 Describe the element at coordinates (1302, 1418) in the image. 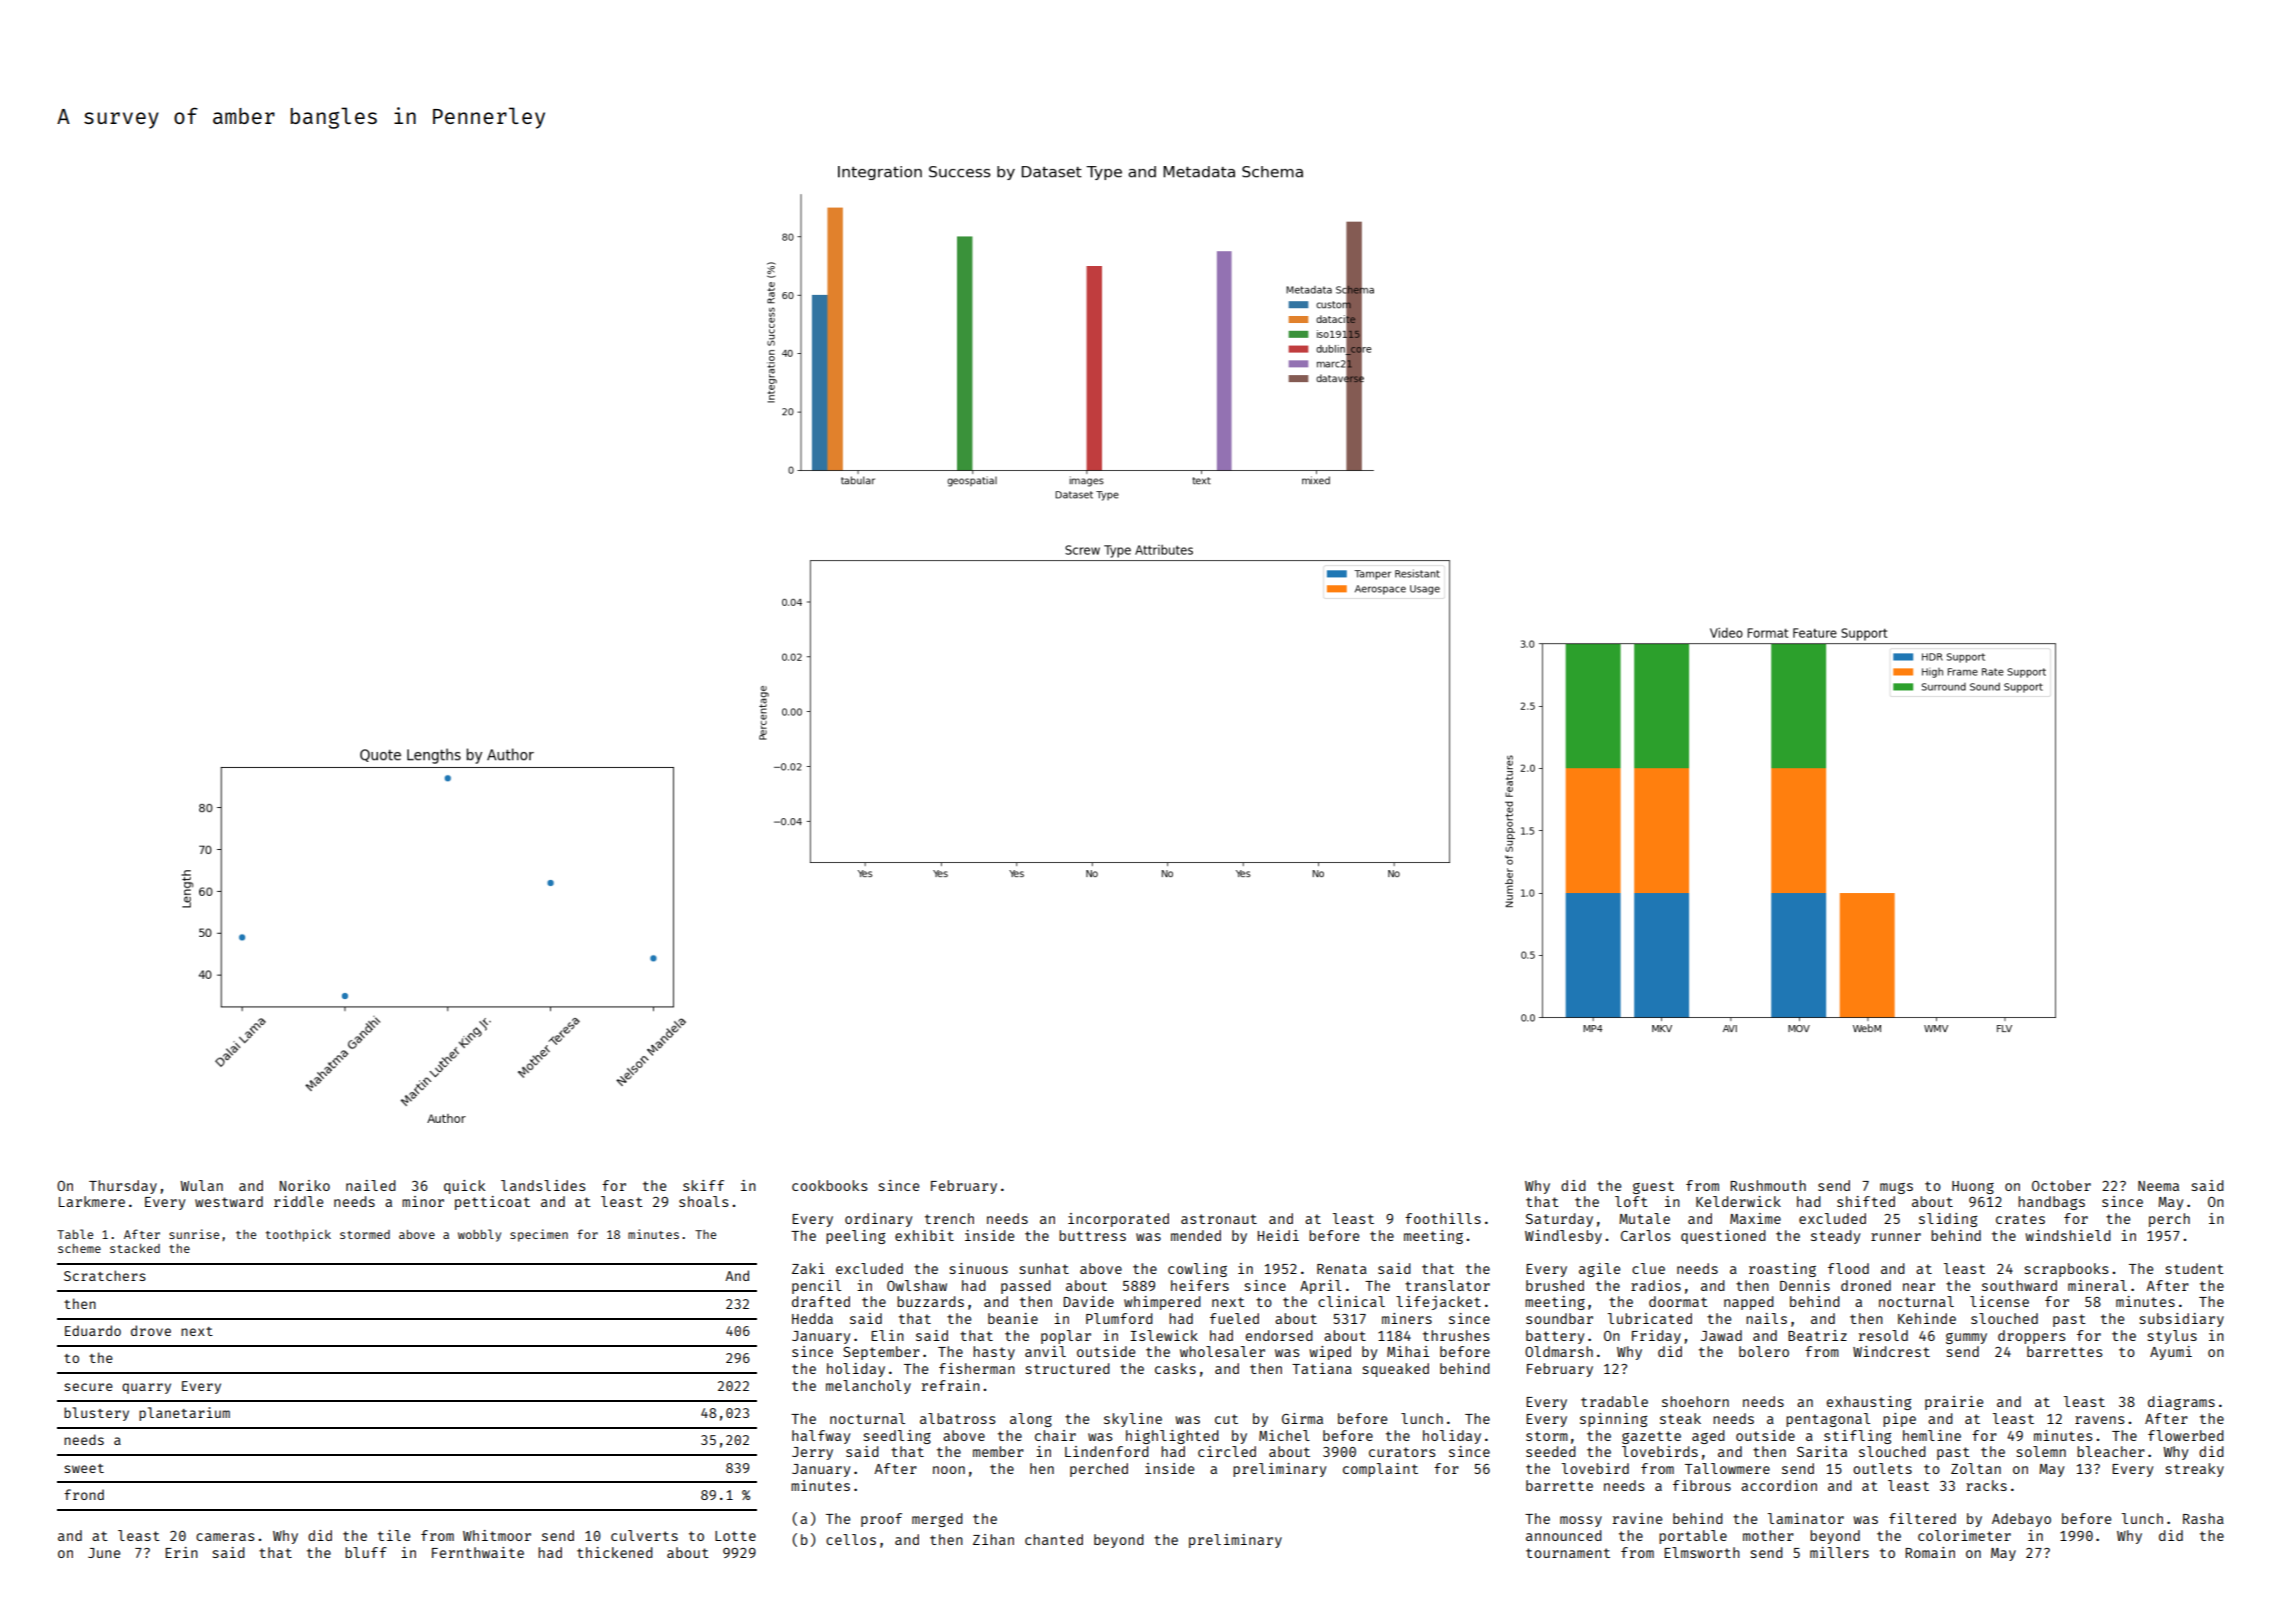

I see `Girma` at that location.
